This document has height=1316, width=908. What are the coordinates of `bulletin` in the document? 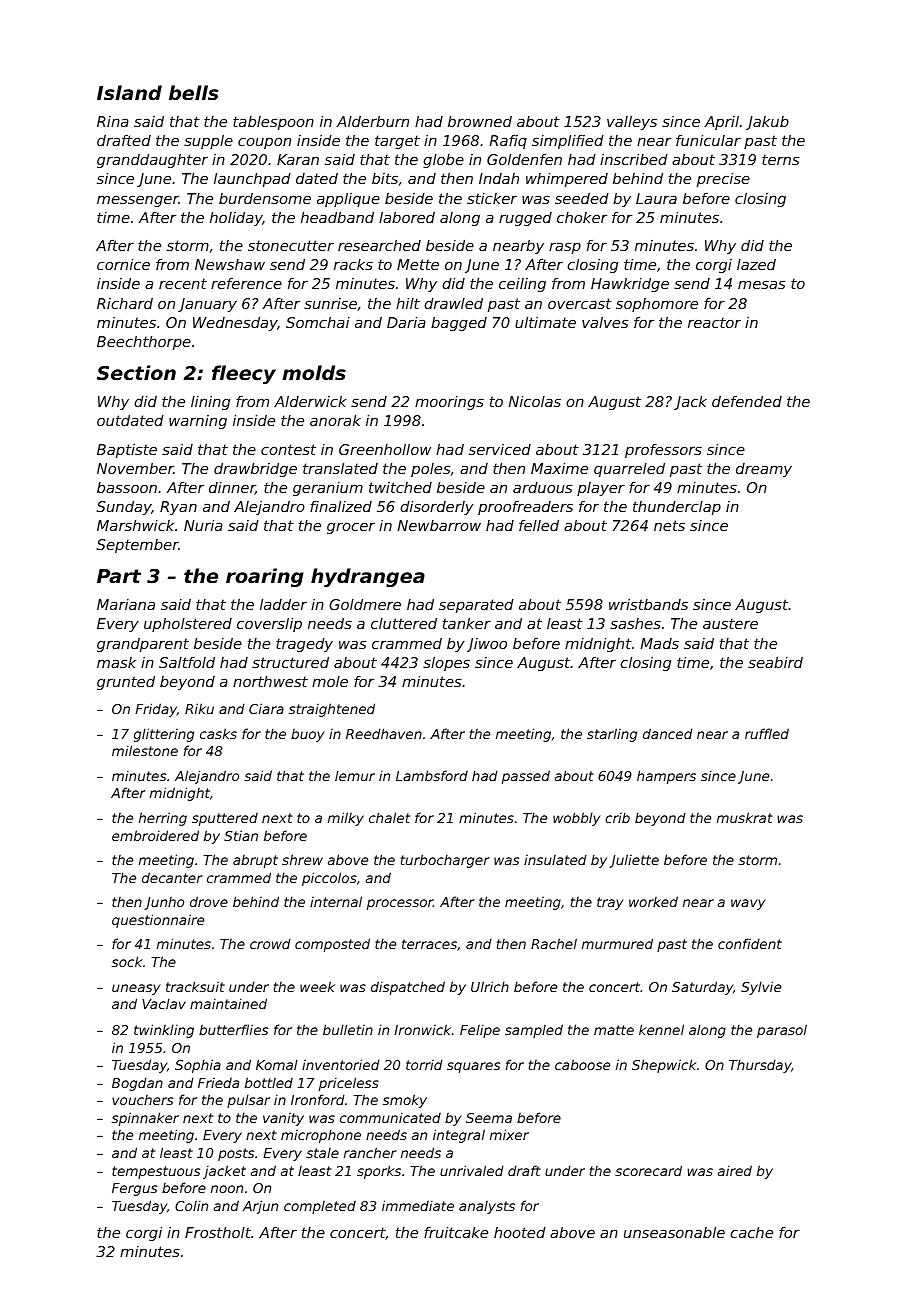 It's located at (348, 1029).
